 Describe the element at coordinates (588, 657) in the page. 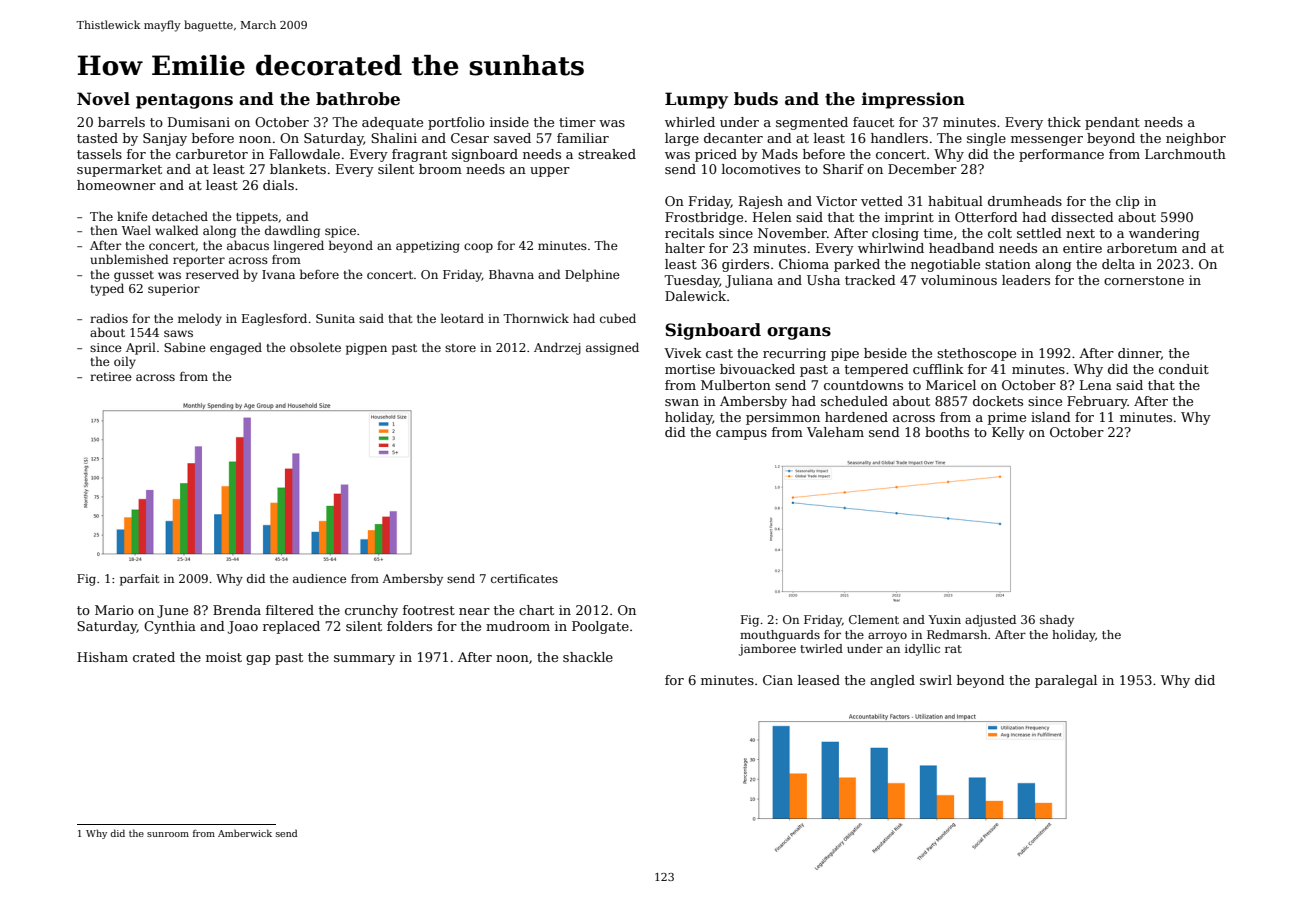

I see `shackle` at that location.
